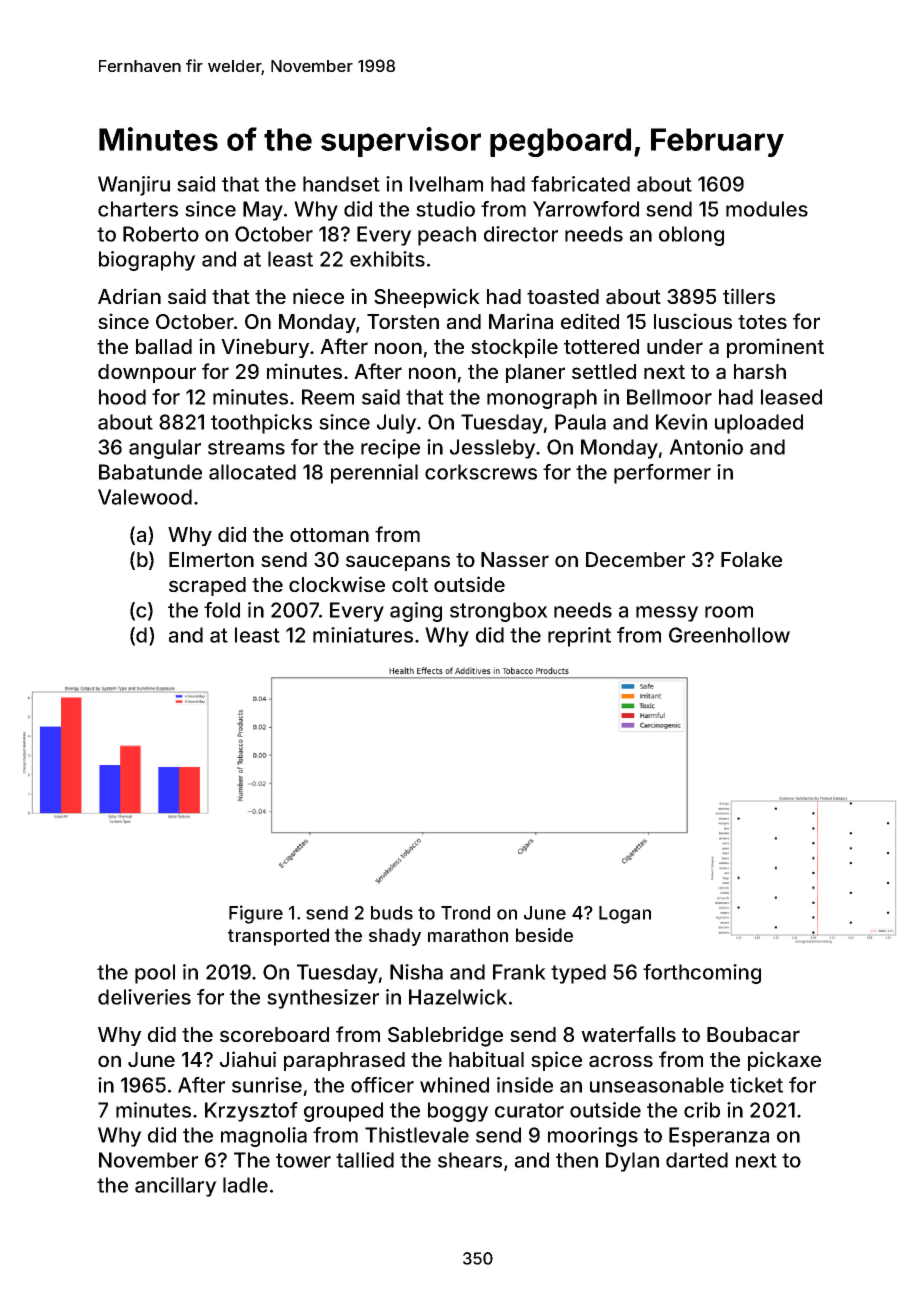 This document has height=1311, width=924. Describe the element at coordinates (767, 209) in the document. I see `modules` at that location.
